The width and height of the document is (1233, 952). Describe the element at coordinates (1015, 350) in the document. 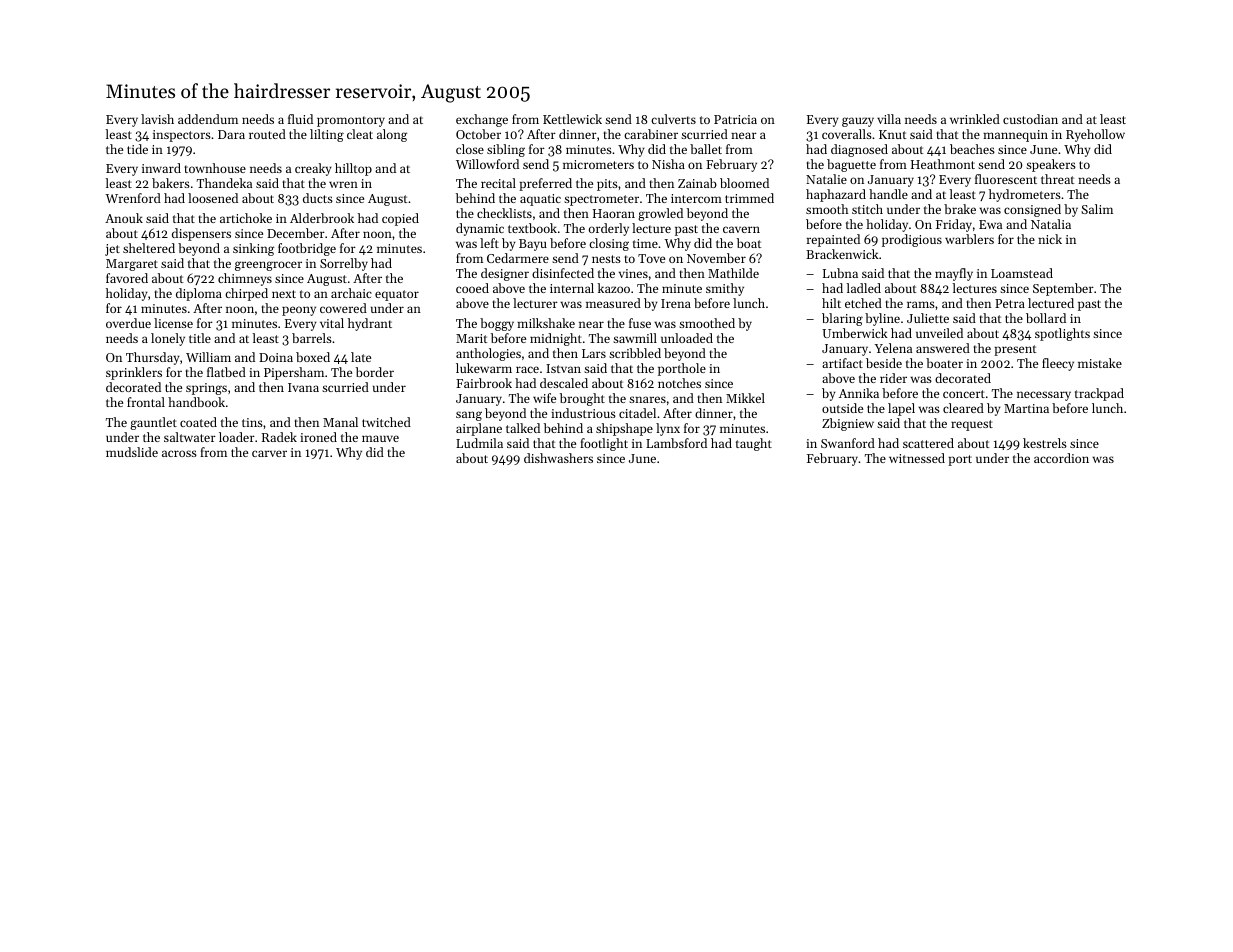

I see `present` at that location.
